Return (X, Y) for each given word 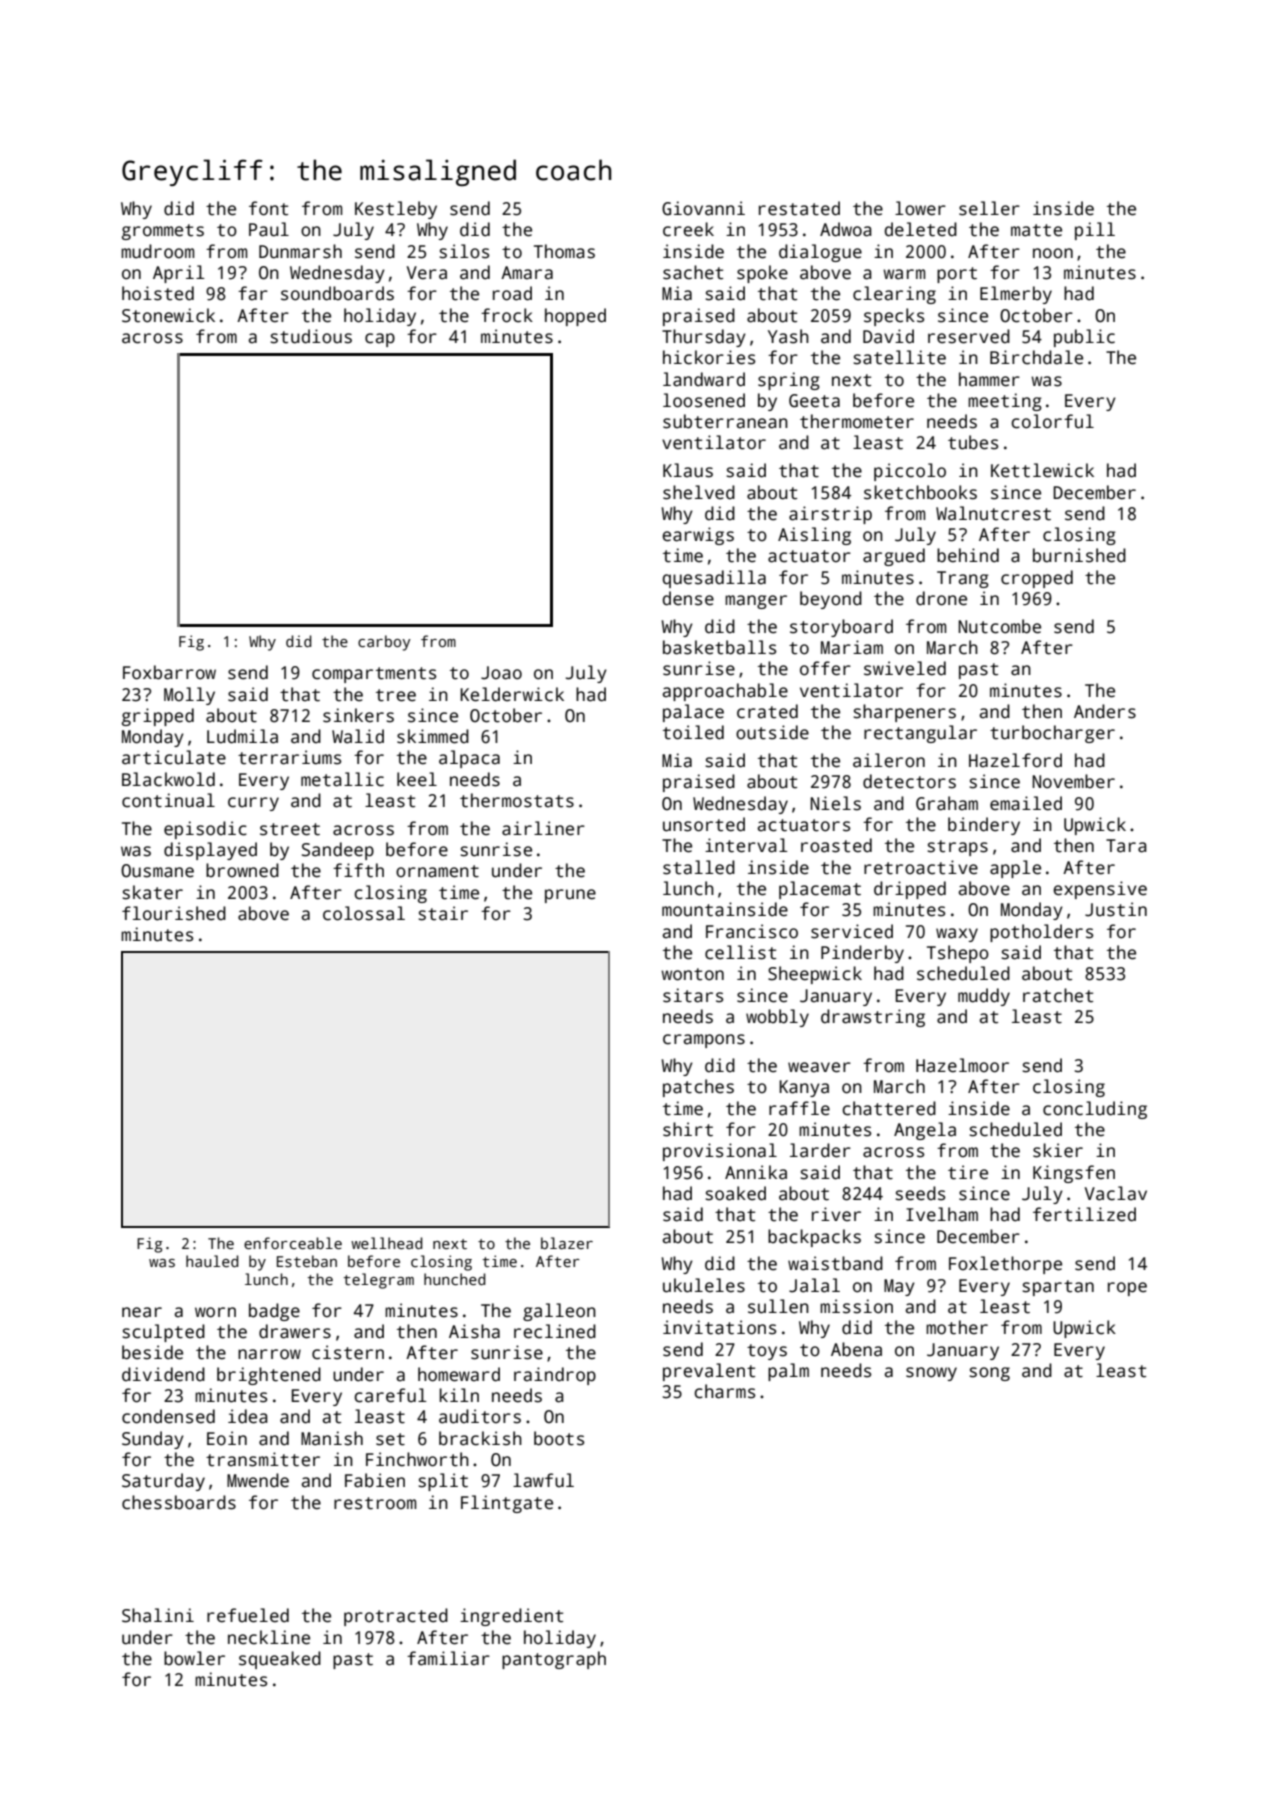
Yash (788, 336)
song (989, 1374)
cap (380, 340)
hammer (989, 379)
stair (443, 913)
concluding (1095, 1110)
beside (152, 1352)
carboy (384, 643)
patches (698, 1088)
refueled (248, 1615)
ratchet (1058, 995)
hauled (212, 1261)
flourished (174, 913)
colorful (1052, 421)
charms (724, 1391)
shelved (699, 492)
